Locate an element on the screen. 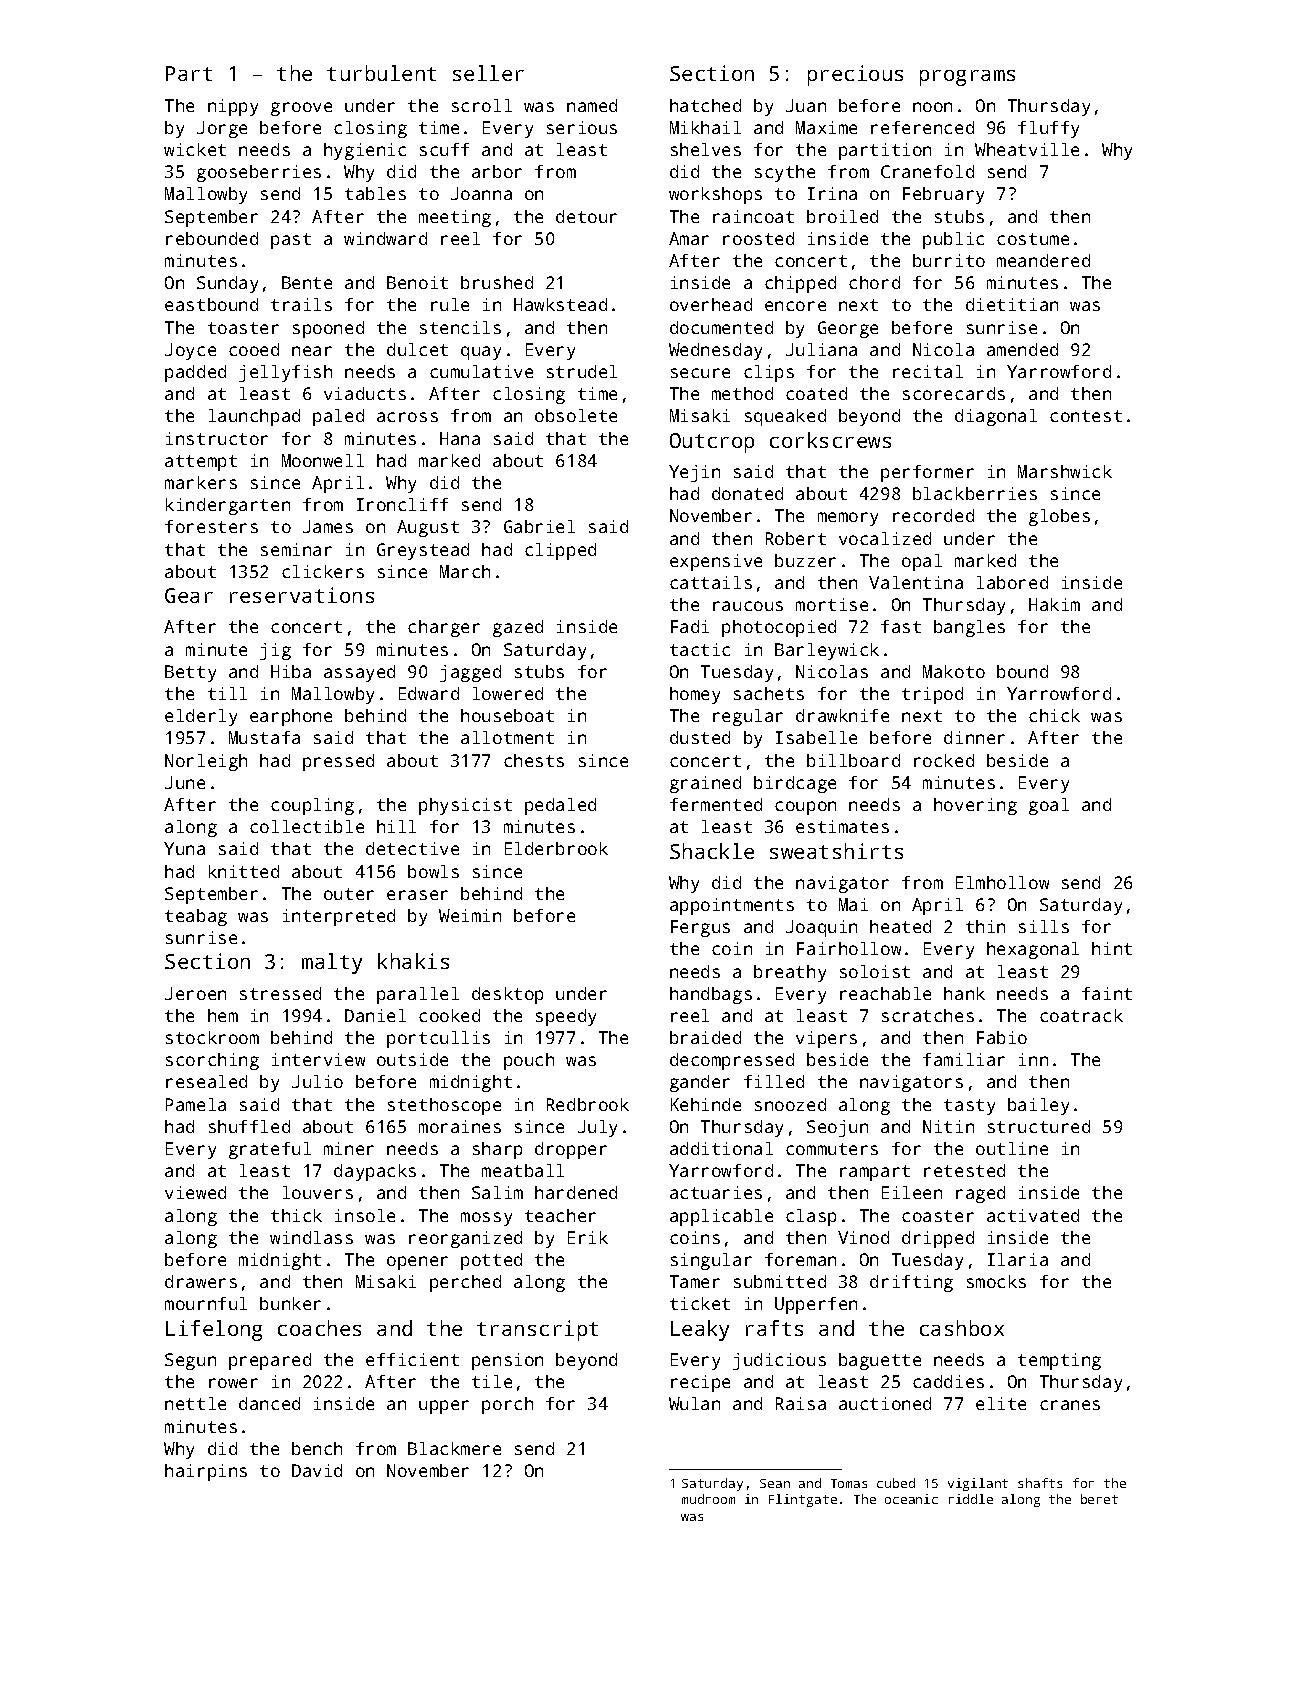 Image resolution: width=1307 pixels, height=1691 pixels. David is located at coordinates (317, 1470).
